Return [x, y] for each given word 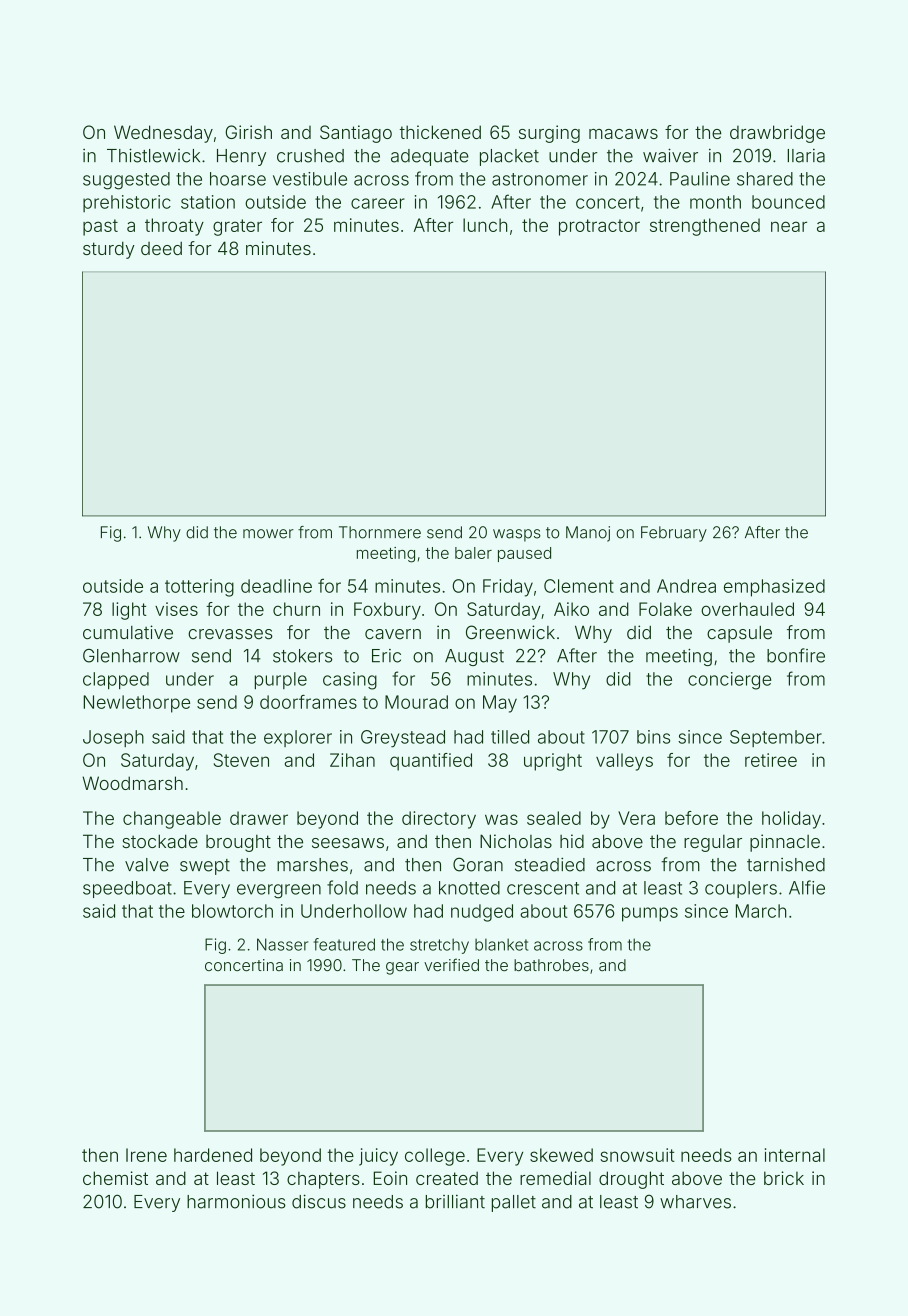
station [208, 202]
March [761, 911]
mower [268, 534]
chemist [115, 1178]
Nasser [282, 944]
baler [473, 553]
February [674, 534]
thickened [440, 132]
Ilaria [806, 156]
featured [344, 944]
